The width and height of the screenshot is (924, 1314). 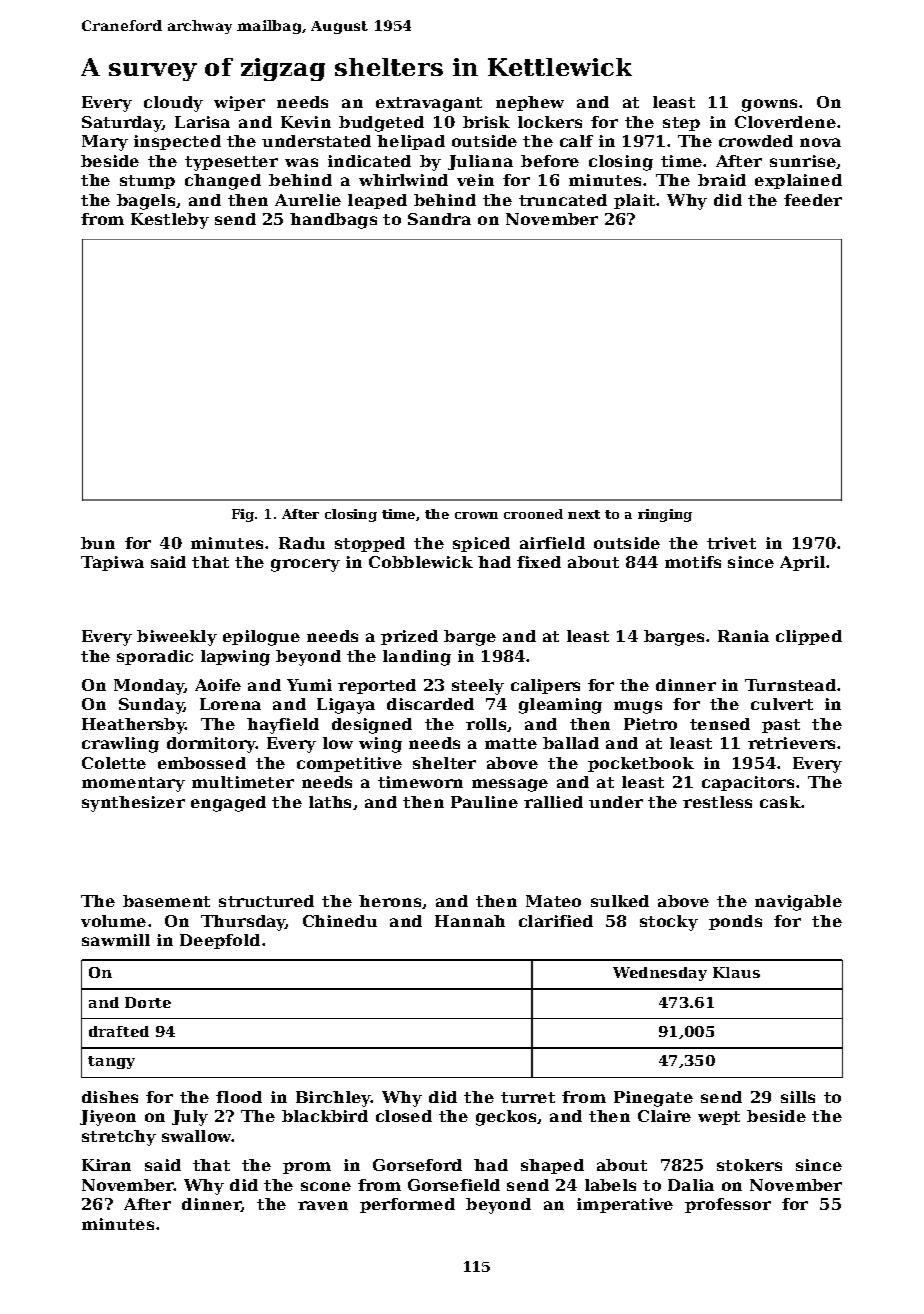 What do you see at coordinates (625, 1205) in the screenshot?
I see `imperative` at bounding box center [625, 1205].
